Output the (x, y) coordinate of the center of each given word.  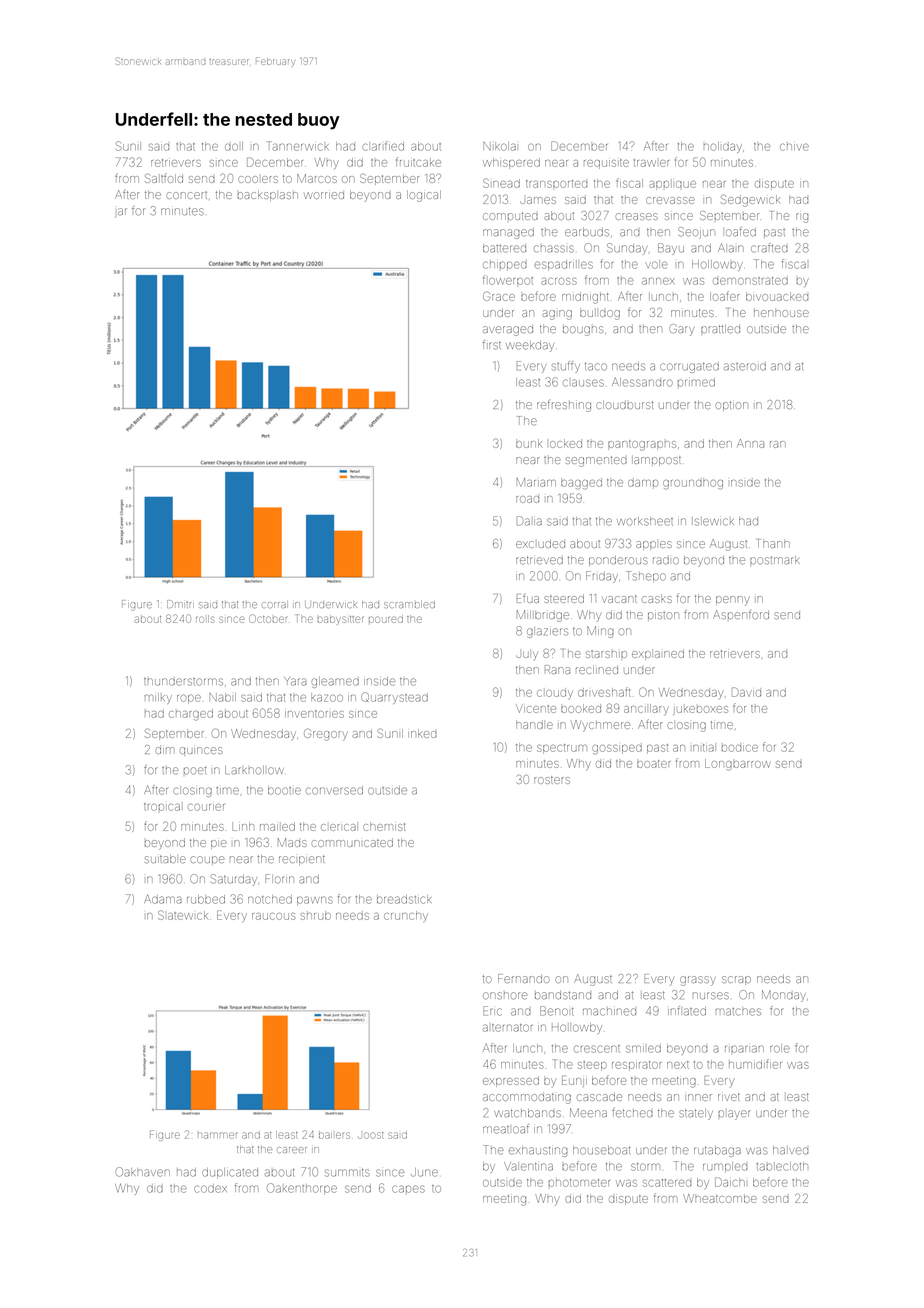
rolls (205, 619)
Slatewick (183, 915)
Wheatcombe (720, 1198)
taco (596, 367)
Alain (730, 248)
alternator (507, 1028)
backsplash (268, 195)
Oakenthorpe (302, 1189)
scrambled (409, 605)
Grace (499, 296)
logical (424, 196)
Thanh (774, 543)
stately (696, 1114)
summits (347, 1173)
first (492, 345)
